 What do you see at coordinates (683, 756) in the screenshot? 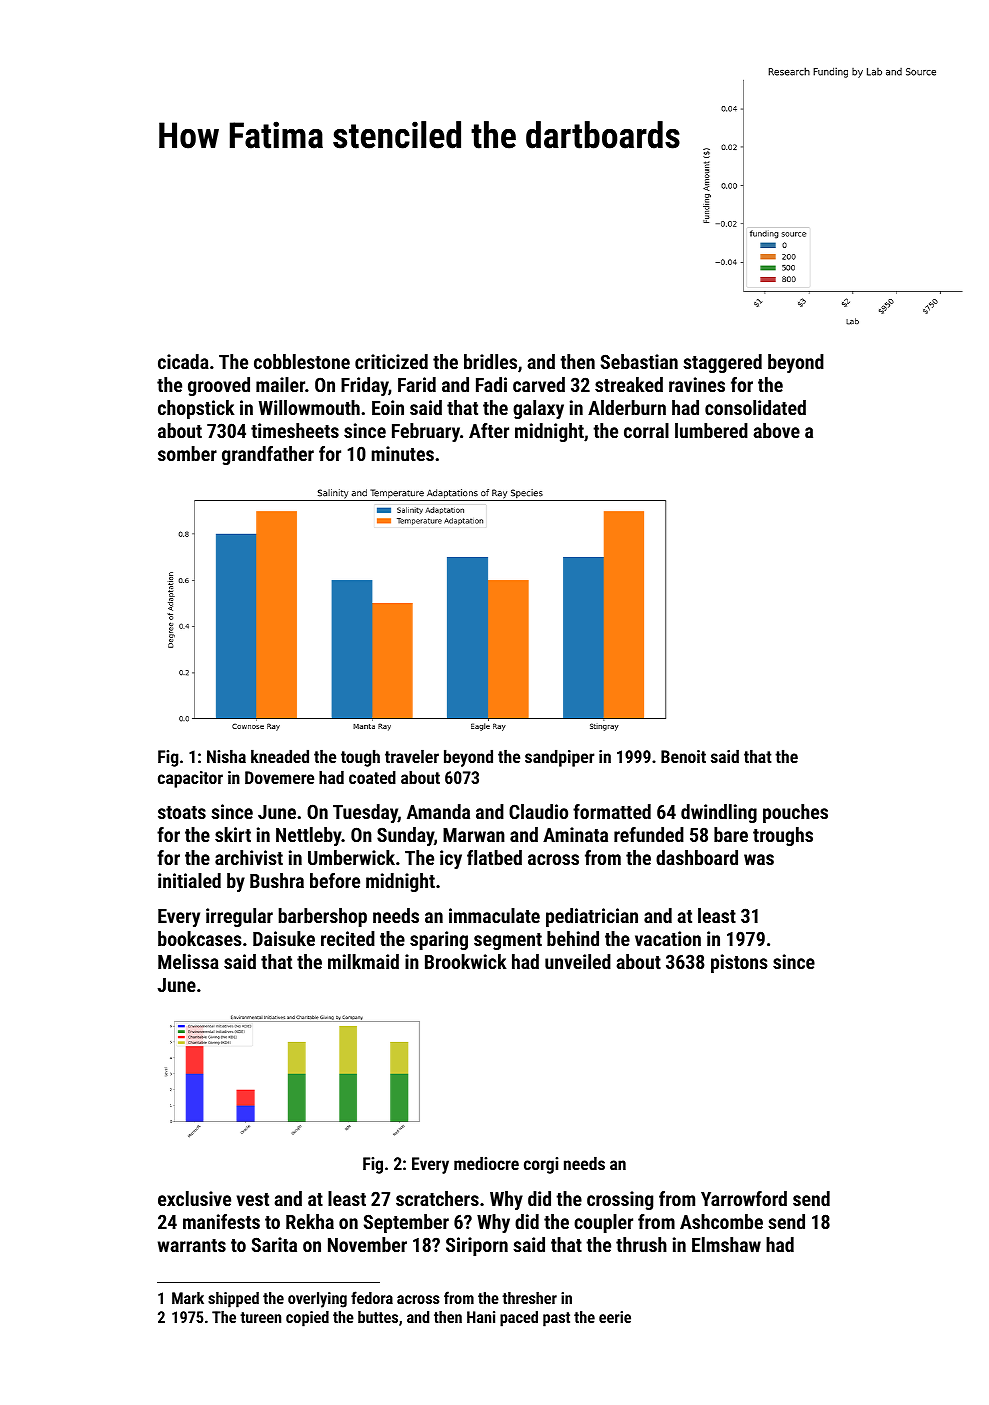
I see `Benoit` at bounding box center [683, 756].
